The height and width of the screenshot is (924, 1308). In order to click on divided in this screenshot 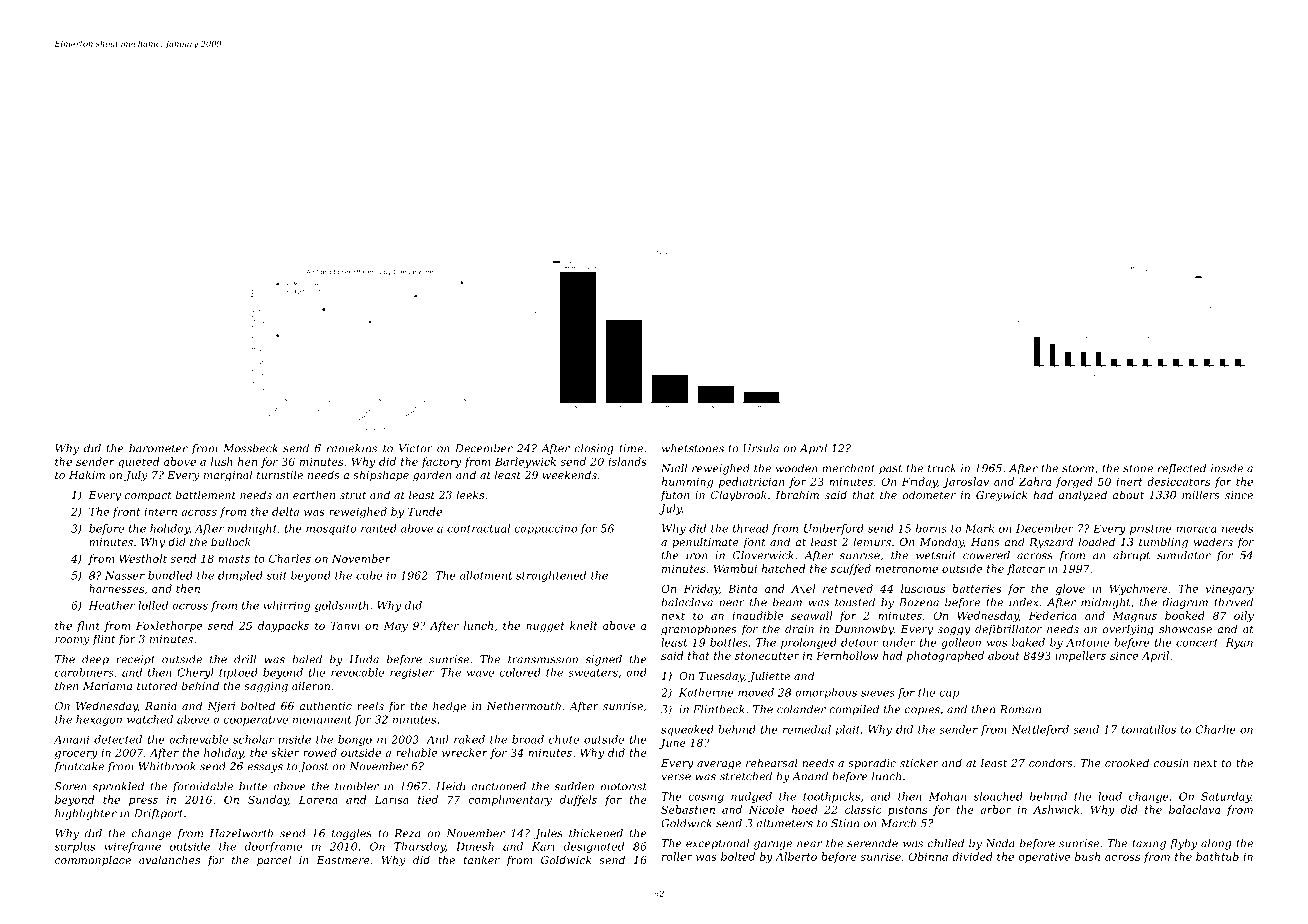, I will do `click(972, 856)`.
